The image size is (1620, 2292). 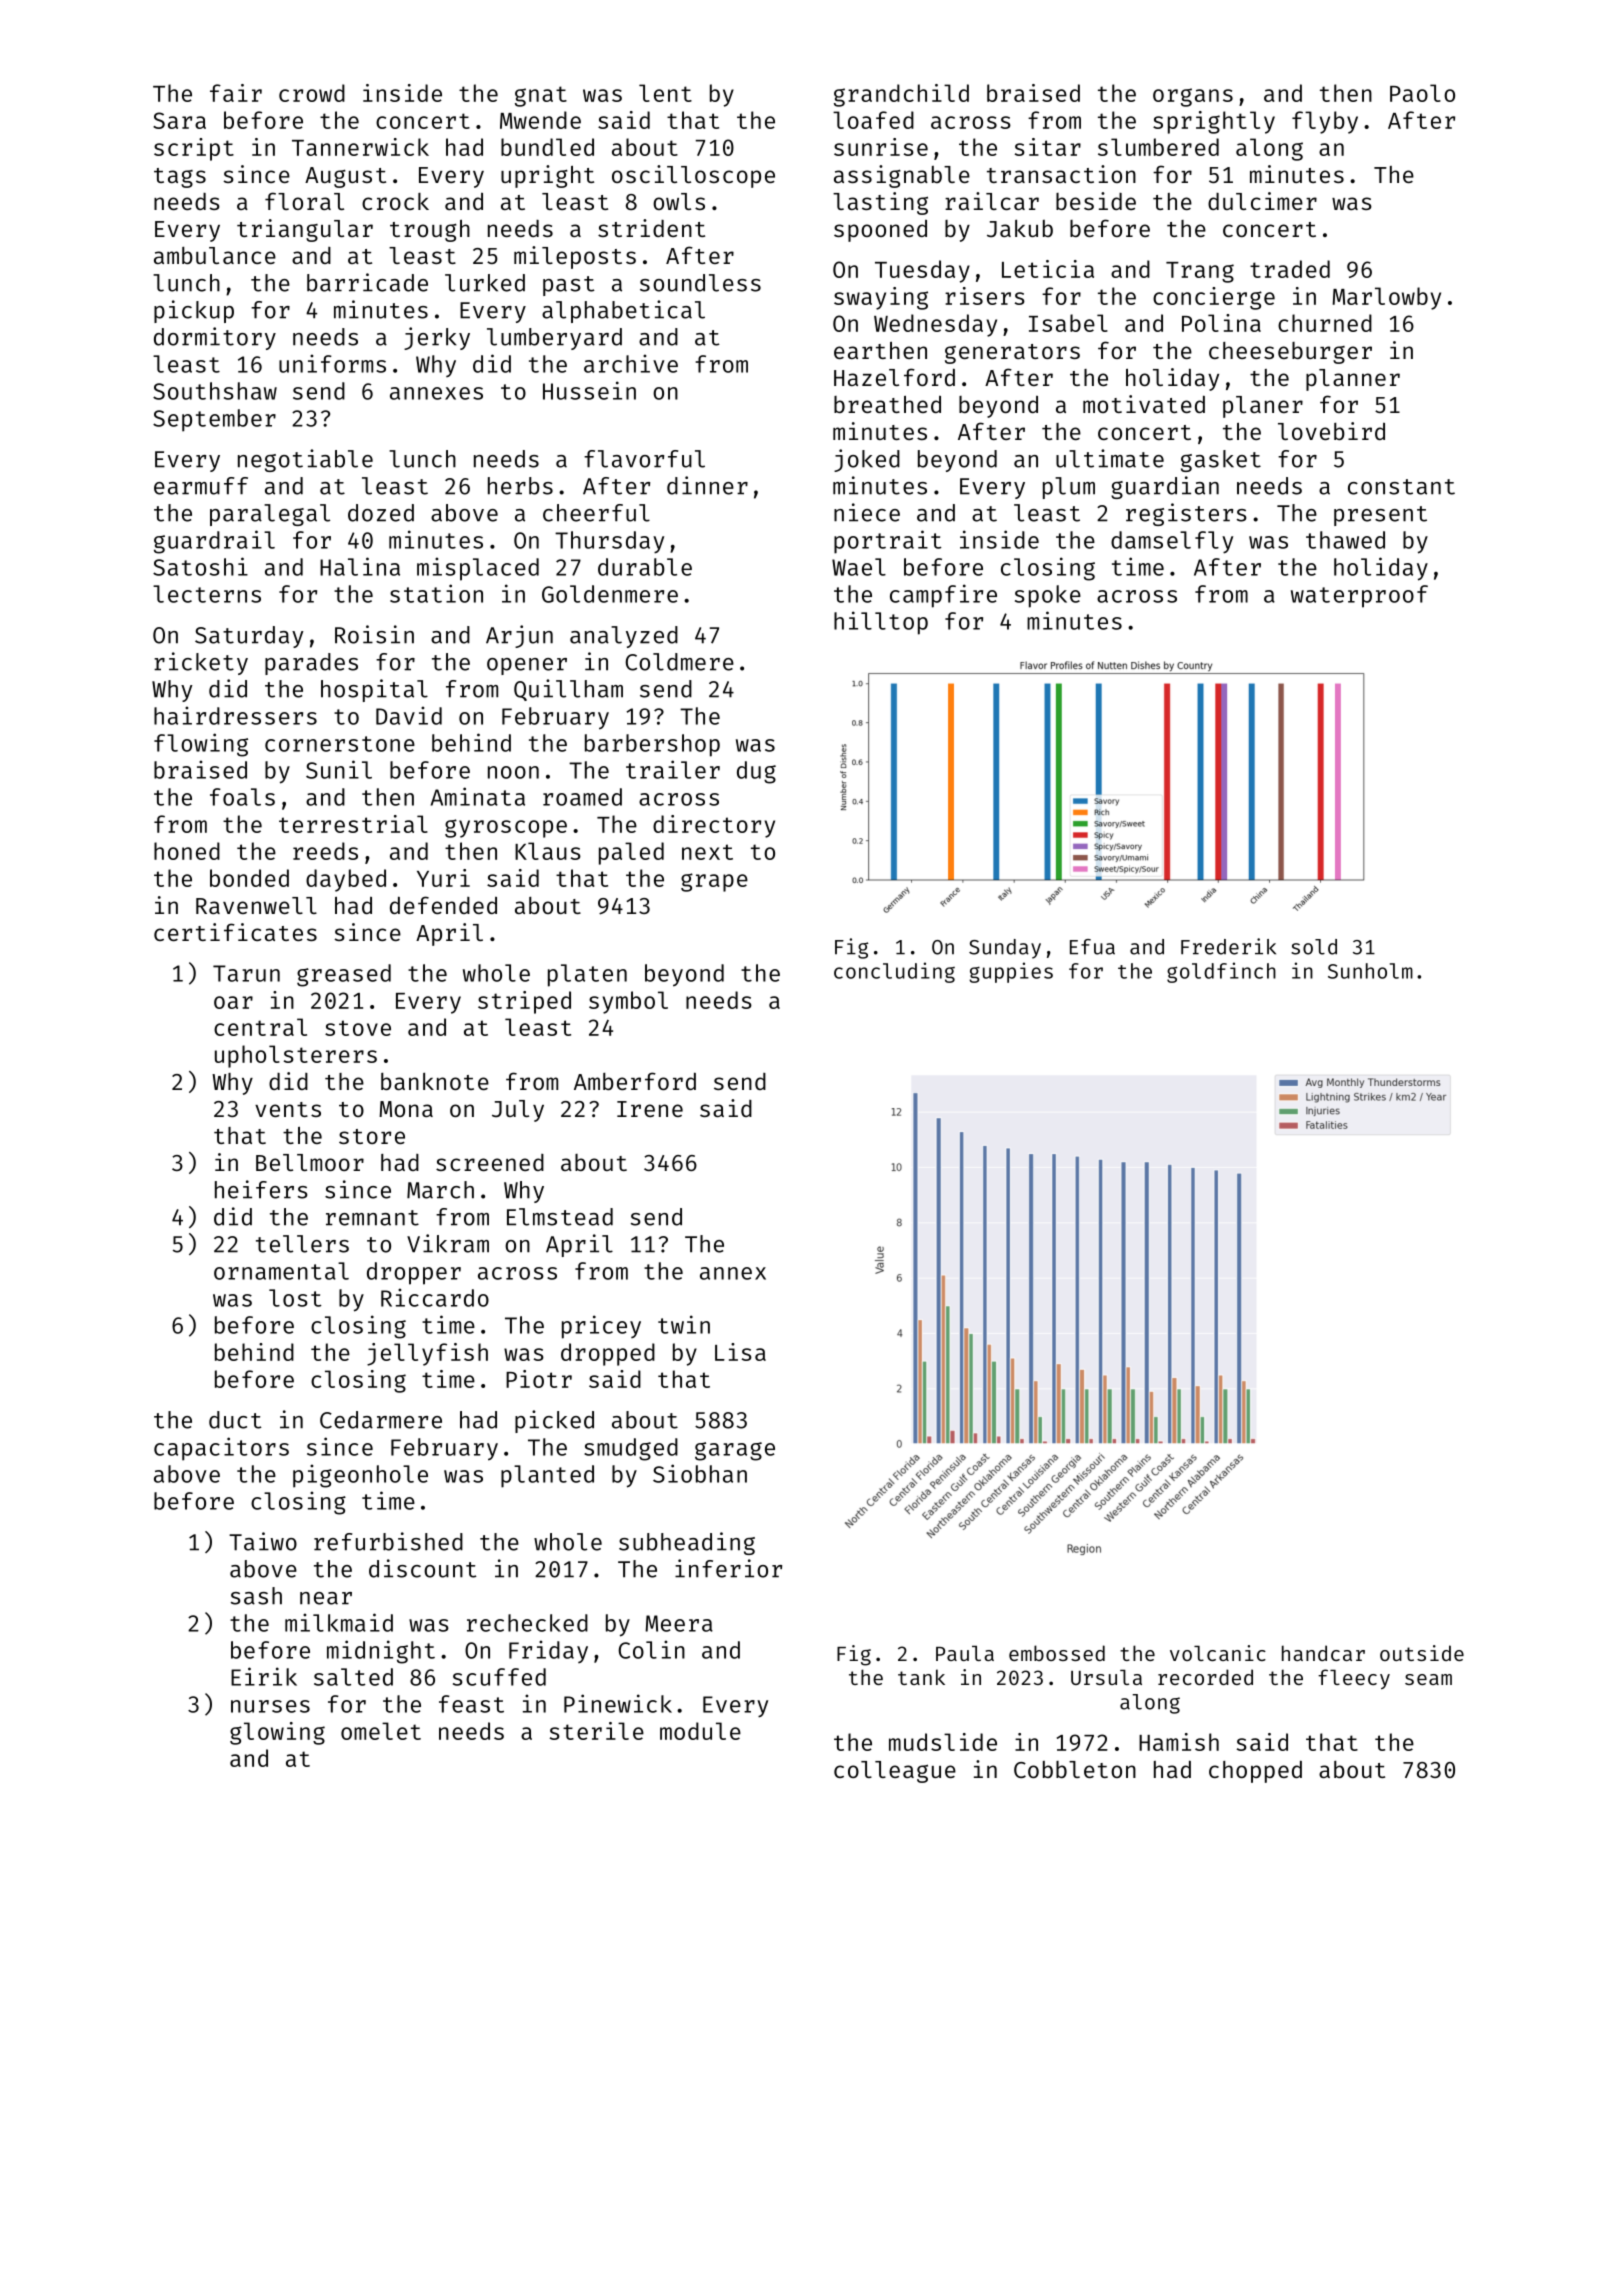 What do you see at coordinates (1422, 93) in the screenshot?
I see `Paolo` at bounding box center [1422, 93].
